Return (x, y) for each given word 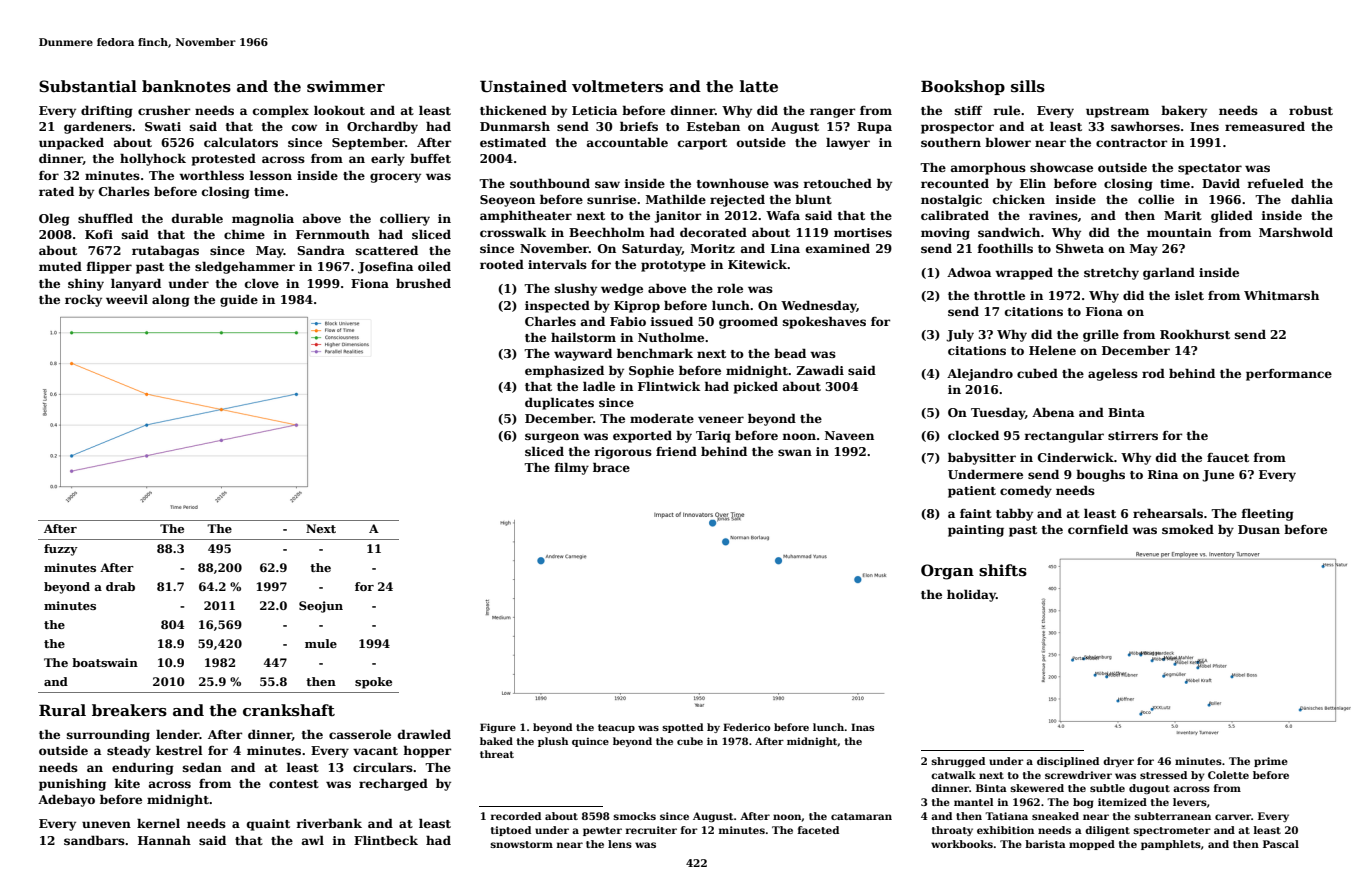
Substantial (88, 86)
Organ (947, 572)
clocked (973, 435)
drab (120, 586)
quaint (268, 825)
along (171, 301)
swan (795, 452)
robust (1311, 110)
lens (620, 844)
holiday (971, 595)
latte (759, 86)
